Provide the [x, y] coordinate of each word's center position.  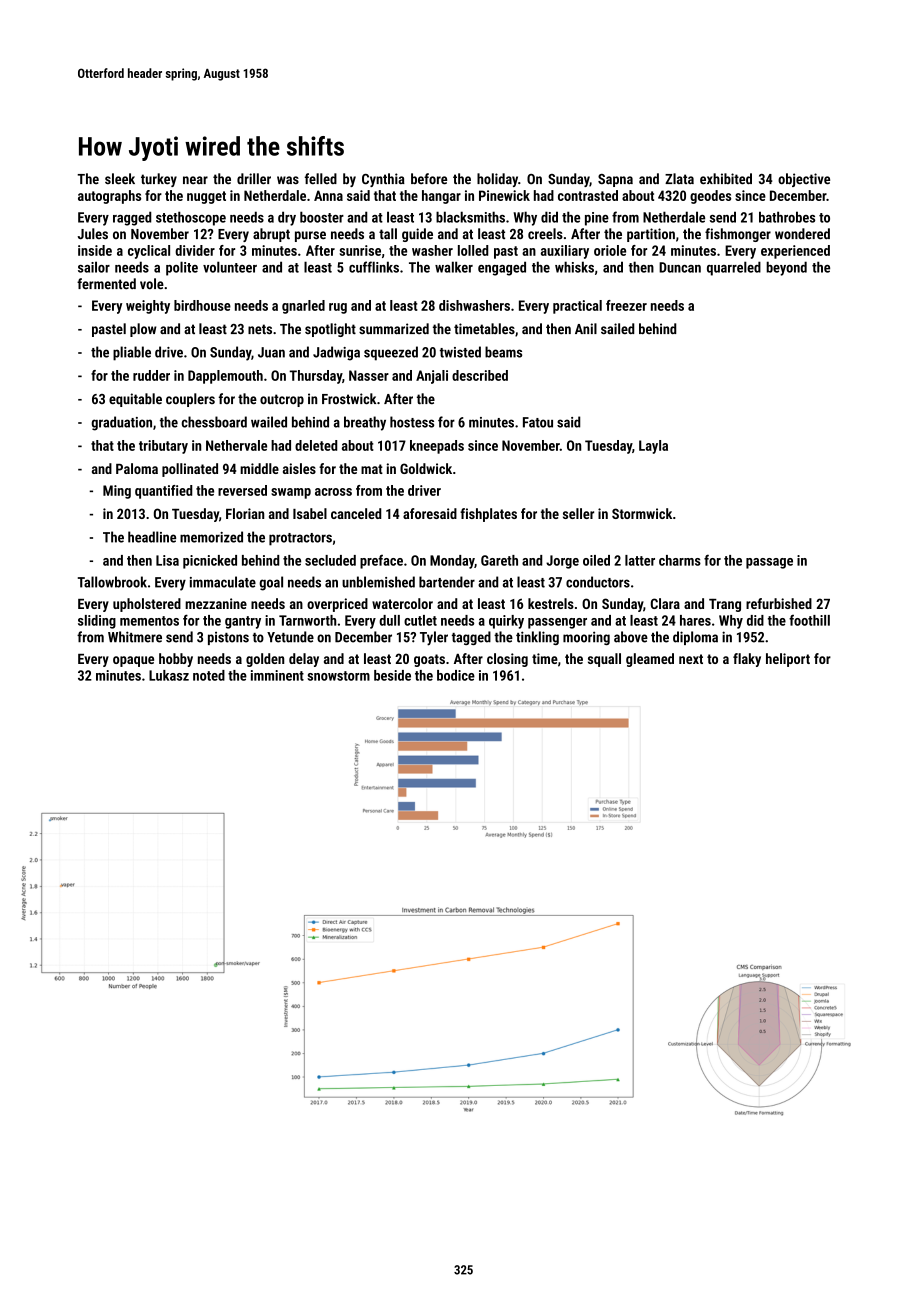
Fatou [538, 422]
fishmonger [738, 235]
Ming [117, 492]
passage [769, 563]
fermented [106, 284]
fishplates [488, 515]
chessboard [214, 422]
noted [209, 675]
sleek [120, 179]
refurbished [779, 603]
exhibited [726, 179]
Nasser [369, 375]
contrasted [588, 195]
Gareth [499, 560]
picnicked [210, 562]
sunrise [360, 250]
